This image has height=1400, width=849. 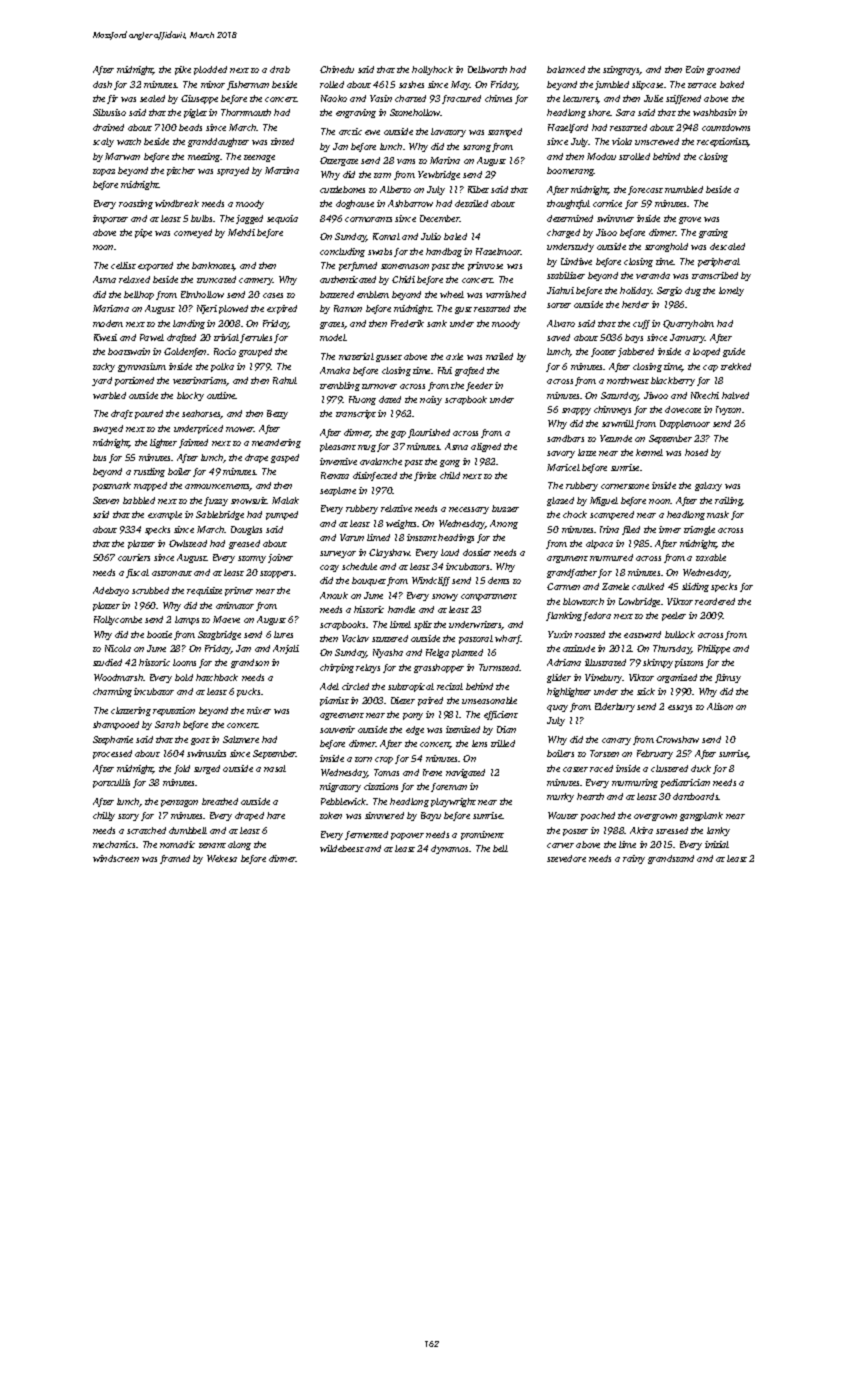 I want to click on transcript, so click(x=356, y=414).
